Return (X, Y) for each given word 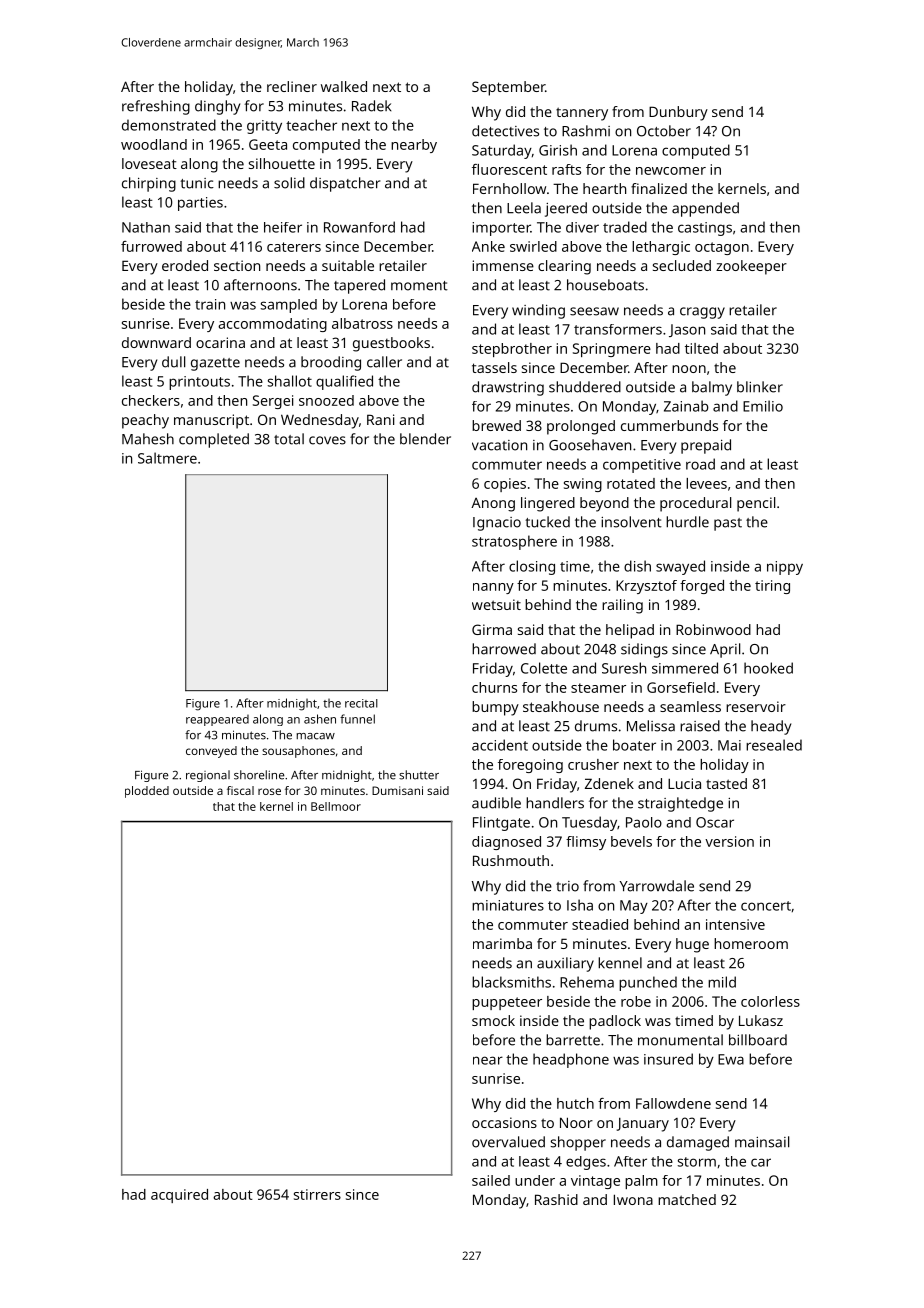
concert (766, 906)
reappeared (217, 720)
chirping (149, 184)
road (700, 464)
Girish (558, 150)
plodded (147, 792)
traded (625, 227)
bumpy (495, 708)
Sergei (273, 402)
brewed (496, 425)
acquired (179, 1196)
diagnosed (506, 843)
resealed (774, 745)
